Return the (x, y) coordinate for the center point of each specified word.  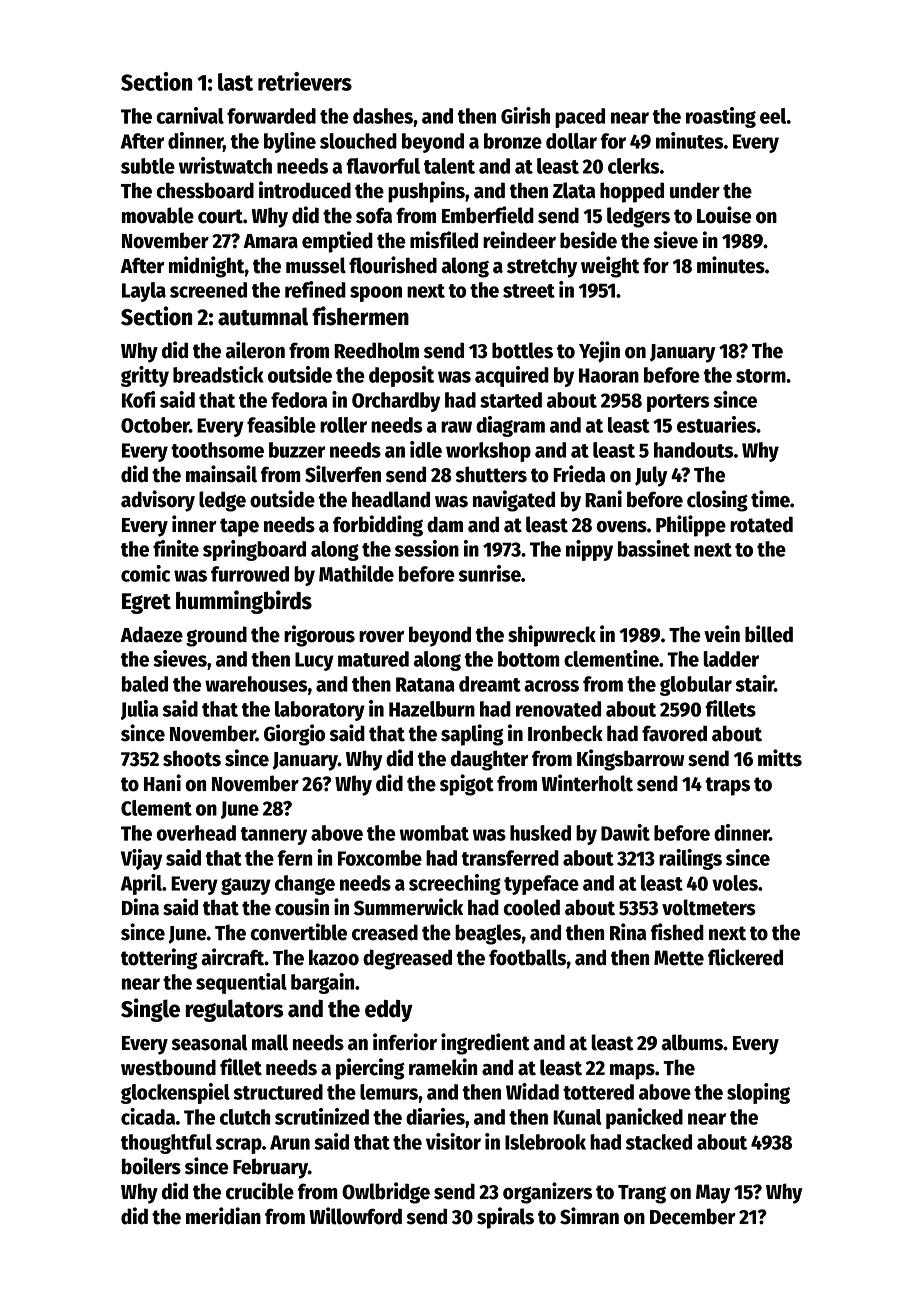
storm (761, 376)
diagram (510, 426)
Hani (162, 783)
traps (727, 786)
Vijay (141, 859)
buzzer (297, 450)
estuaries (716, 424)
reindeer (519, 240)
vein (722, 634)
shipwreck (552, 636)
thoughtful (166, 1144)
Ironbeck (565, 733)
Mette (679, 958)
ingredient (485, 1044)
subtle (148, 166)
